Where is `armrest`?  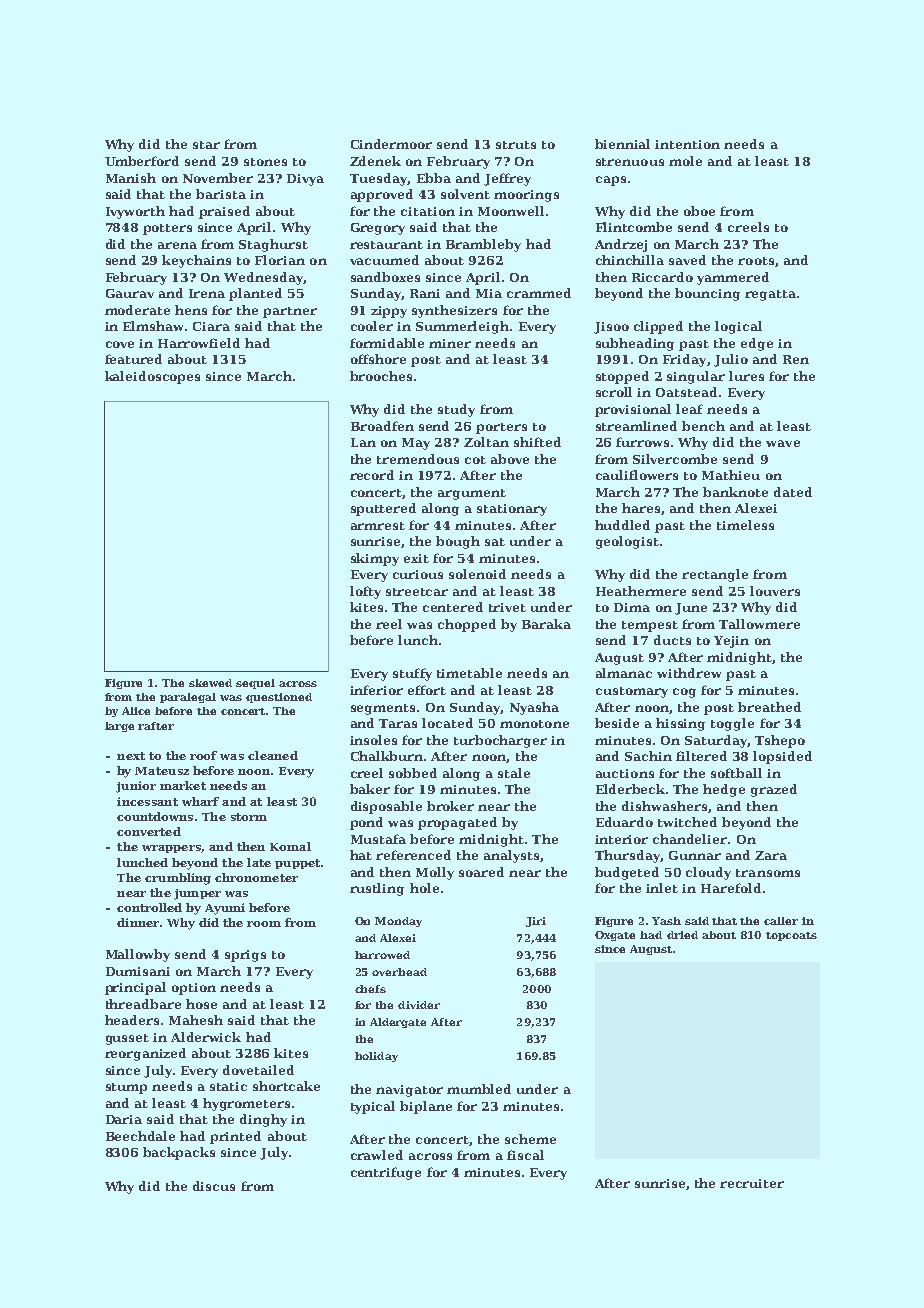
armrest is located at coordinates (378, 526).
